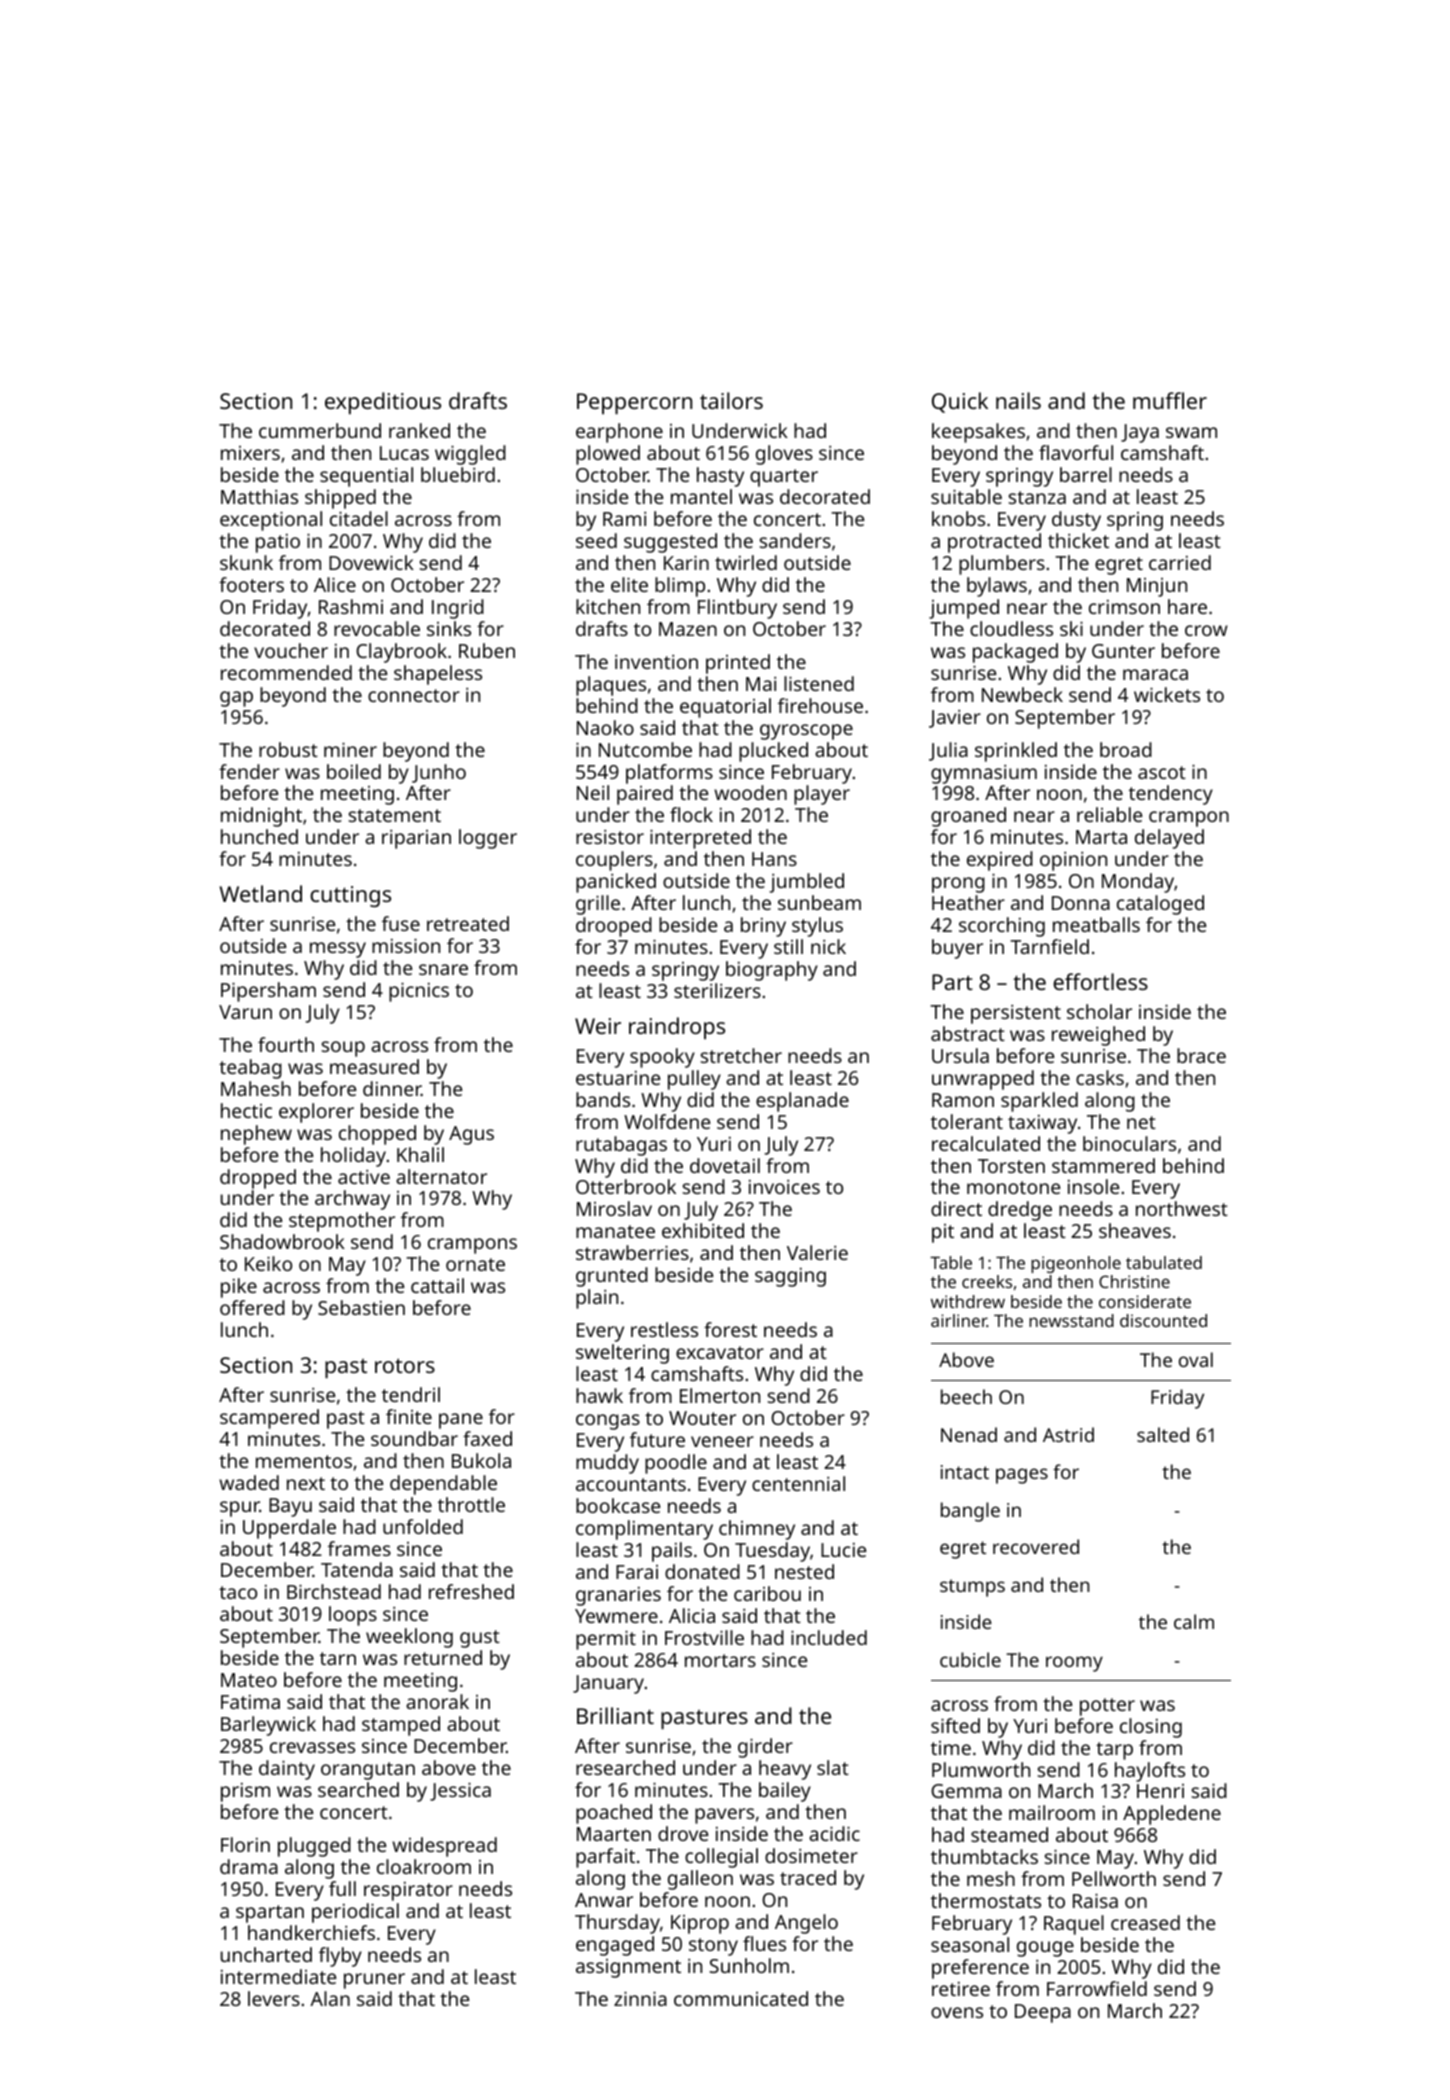 The height and width of the screenshot is (2100, 1450). What do you see at coordinates (1196, 1359) in the screenshot?
I see `oval` at bounding box center [1196, 1359].
